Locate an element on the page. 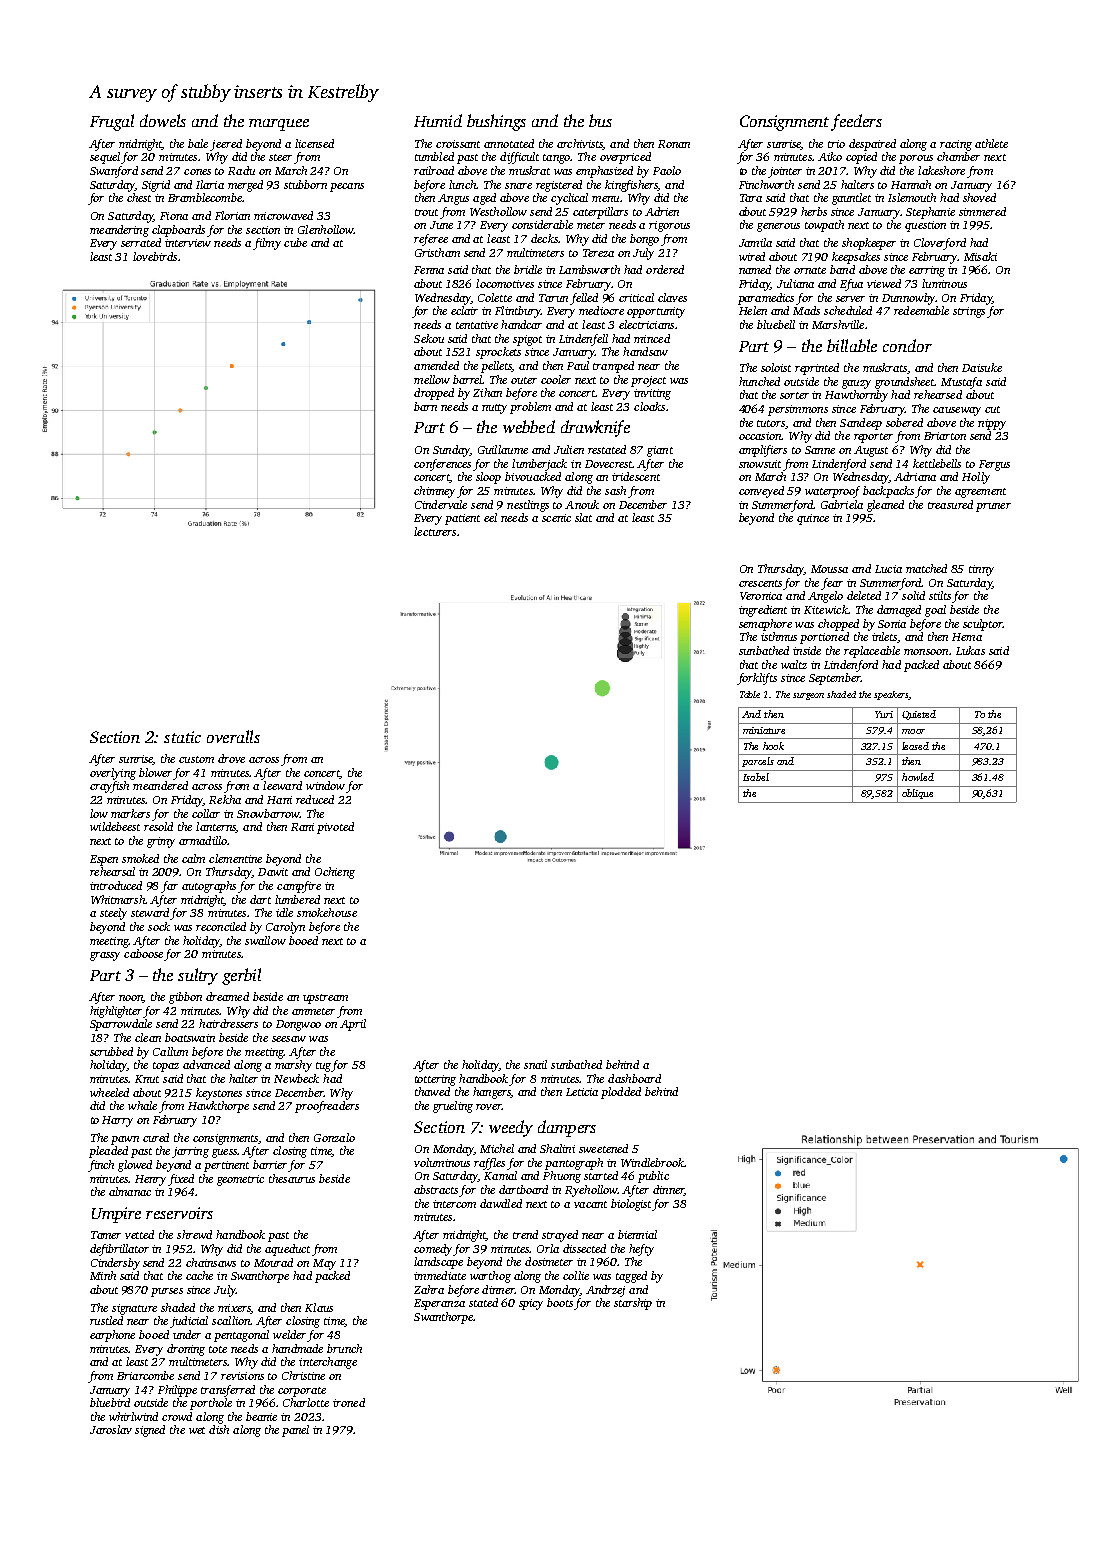 The width and height of the document is (1106, 1564). pivoted is located at coordinates (335, 828).
